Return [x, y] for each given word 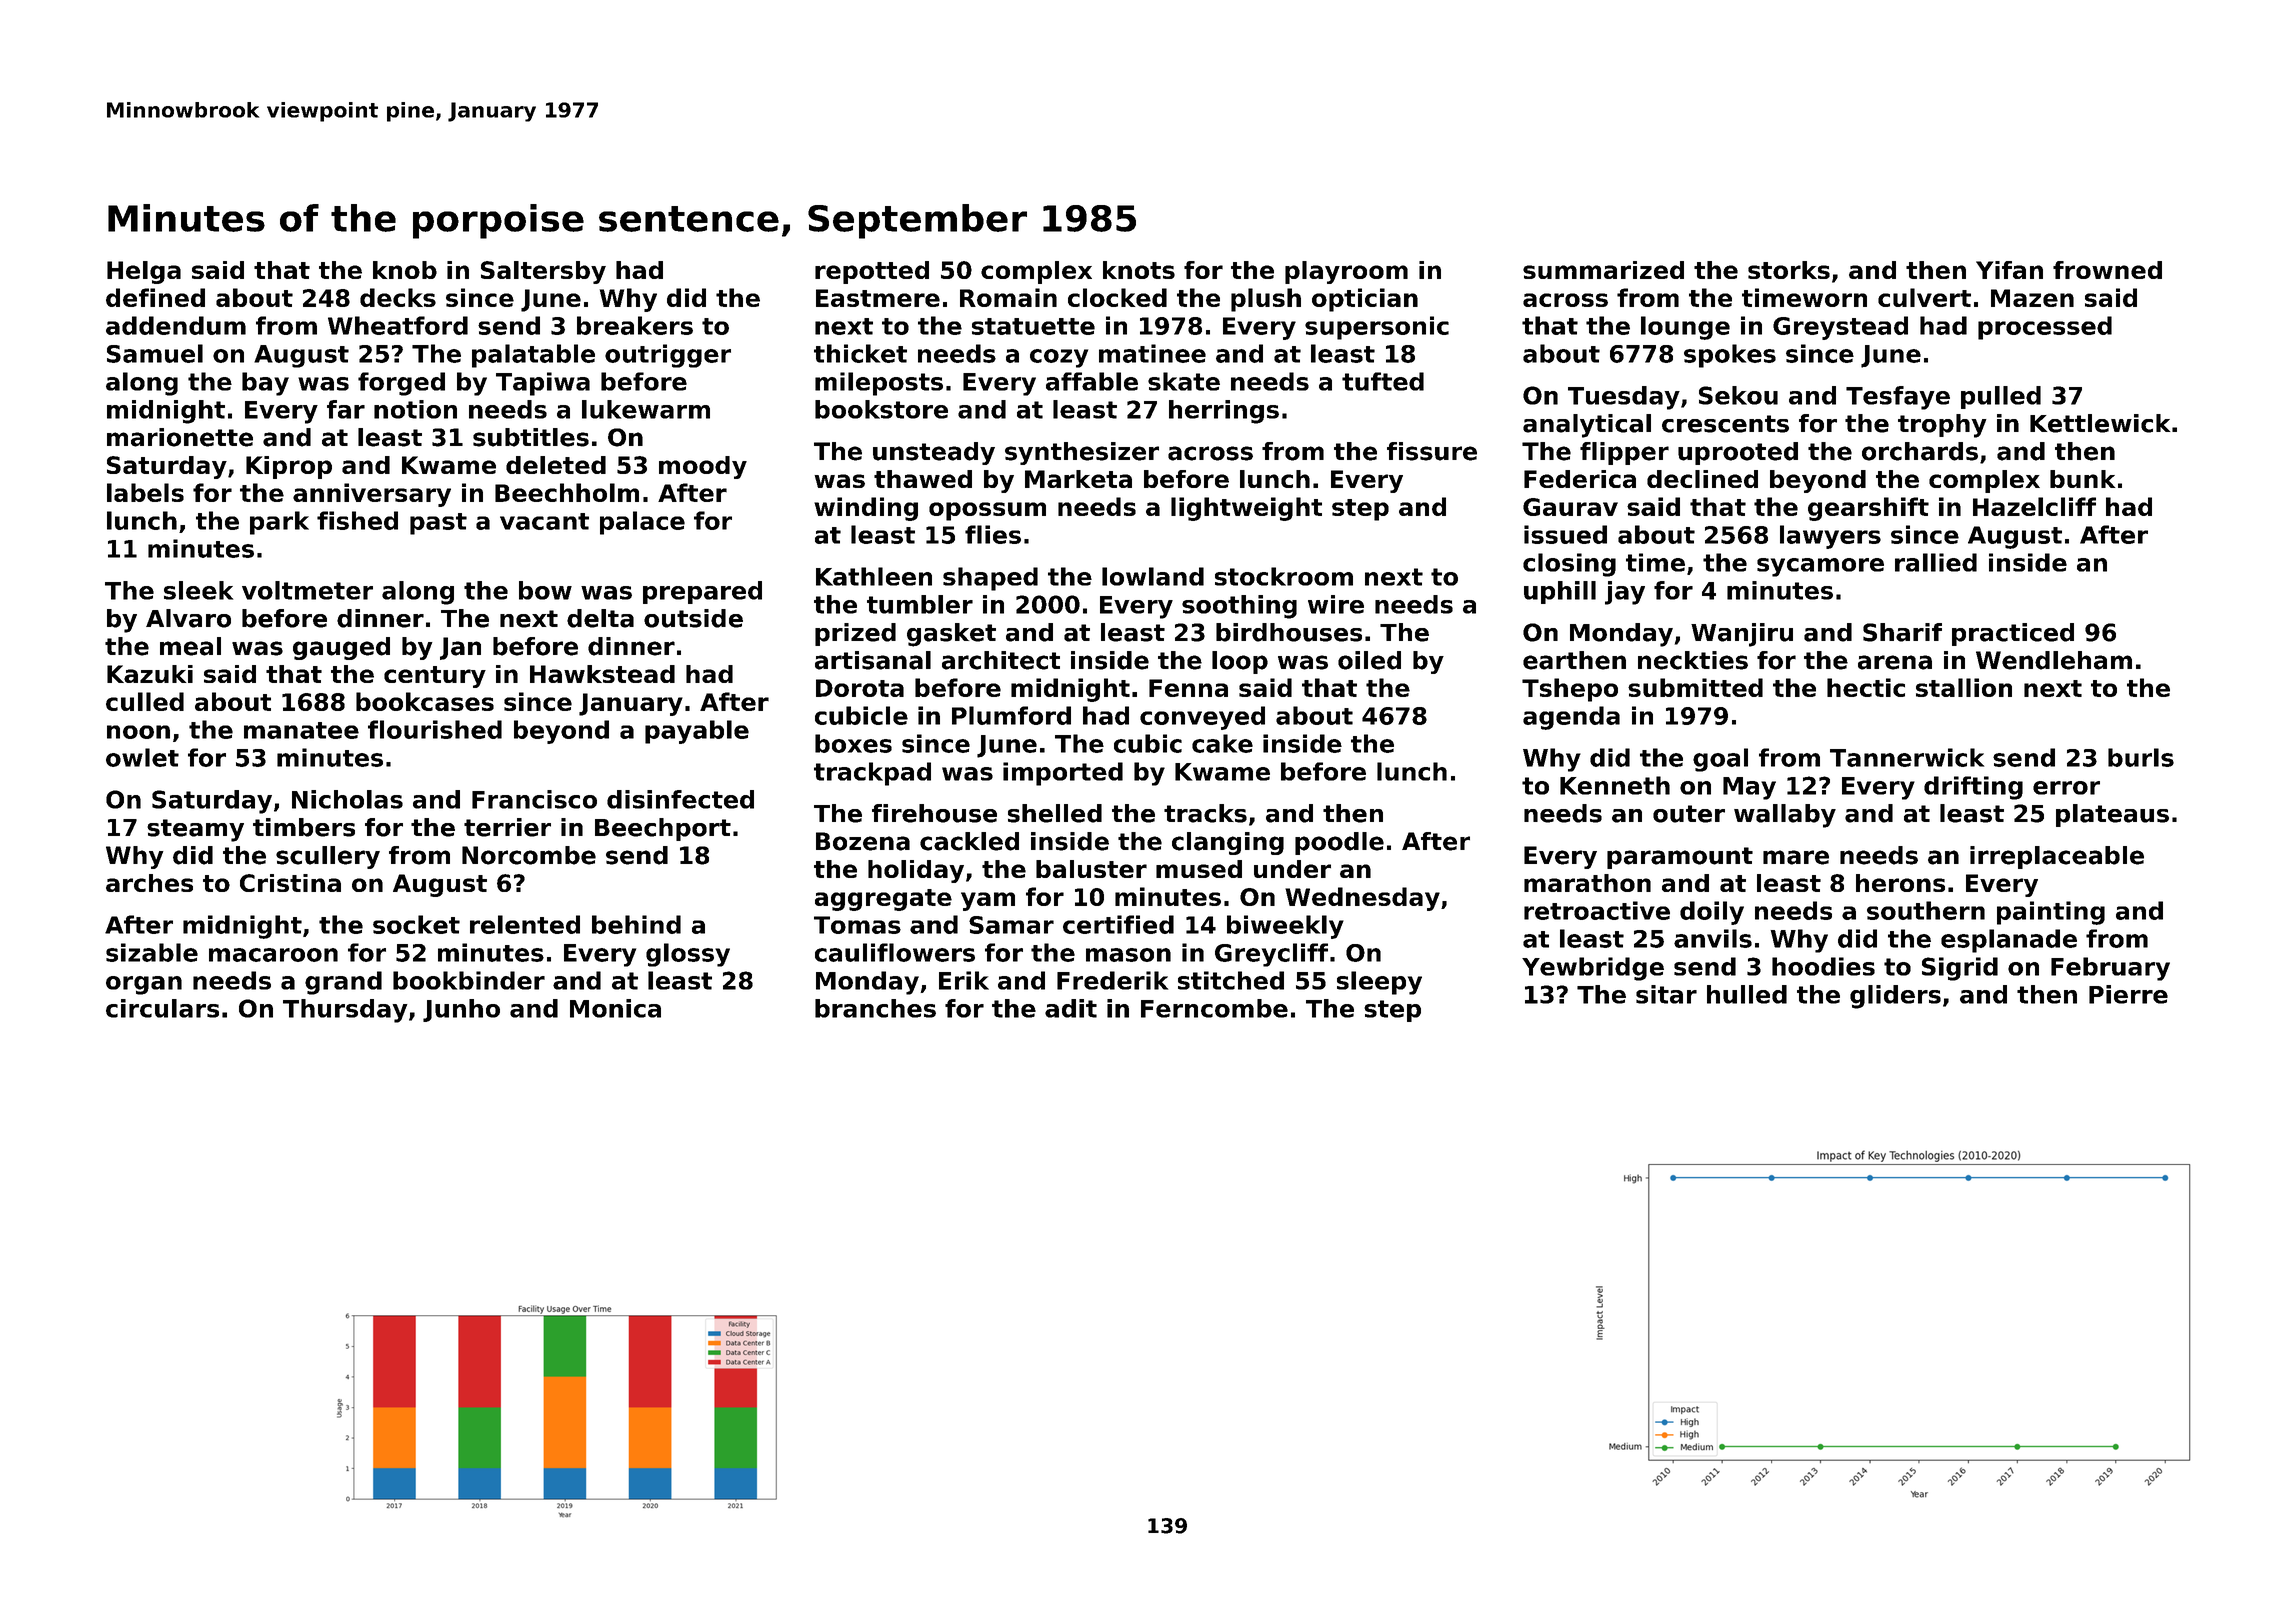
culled [145, 701]
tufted [1383, 381]
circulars [162, 1008]
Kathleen [874, 576]
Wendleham [2054, 660]
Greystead [1840, 328]
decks [398, 297]
